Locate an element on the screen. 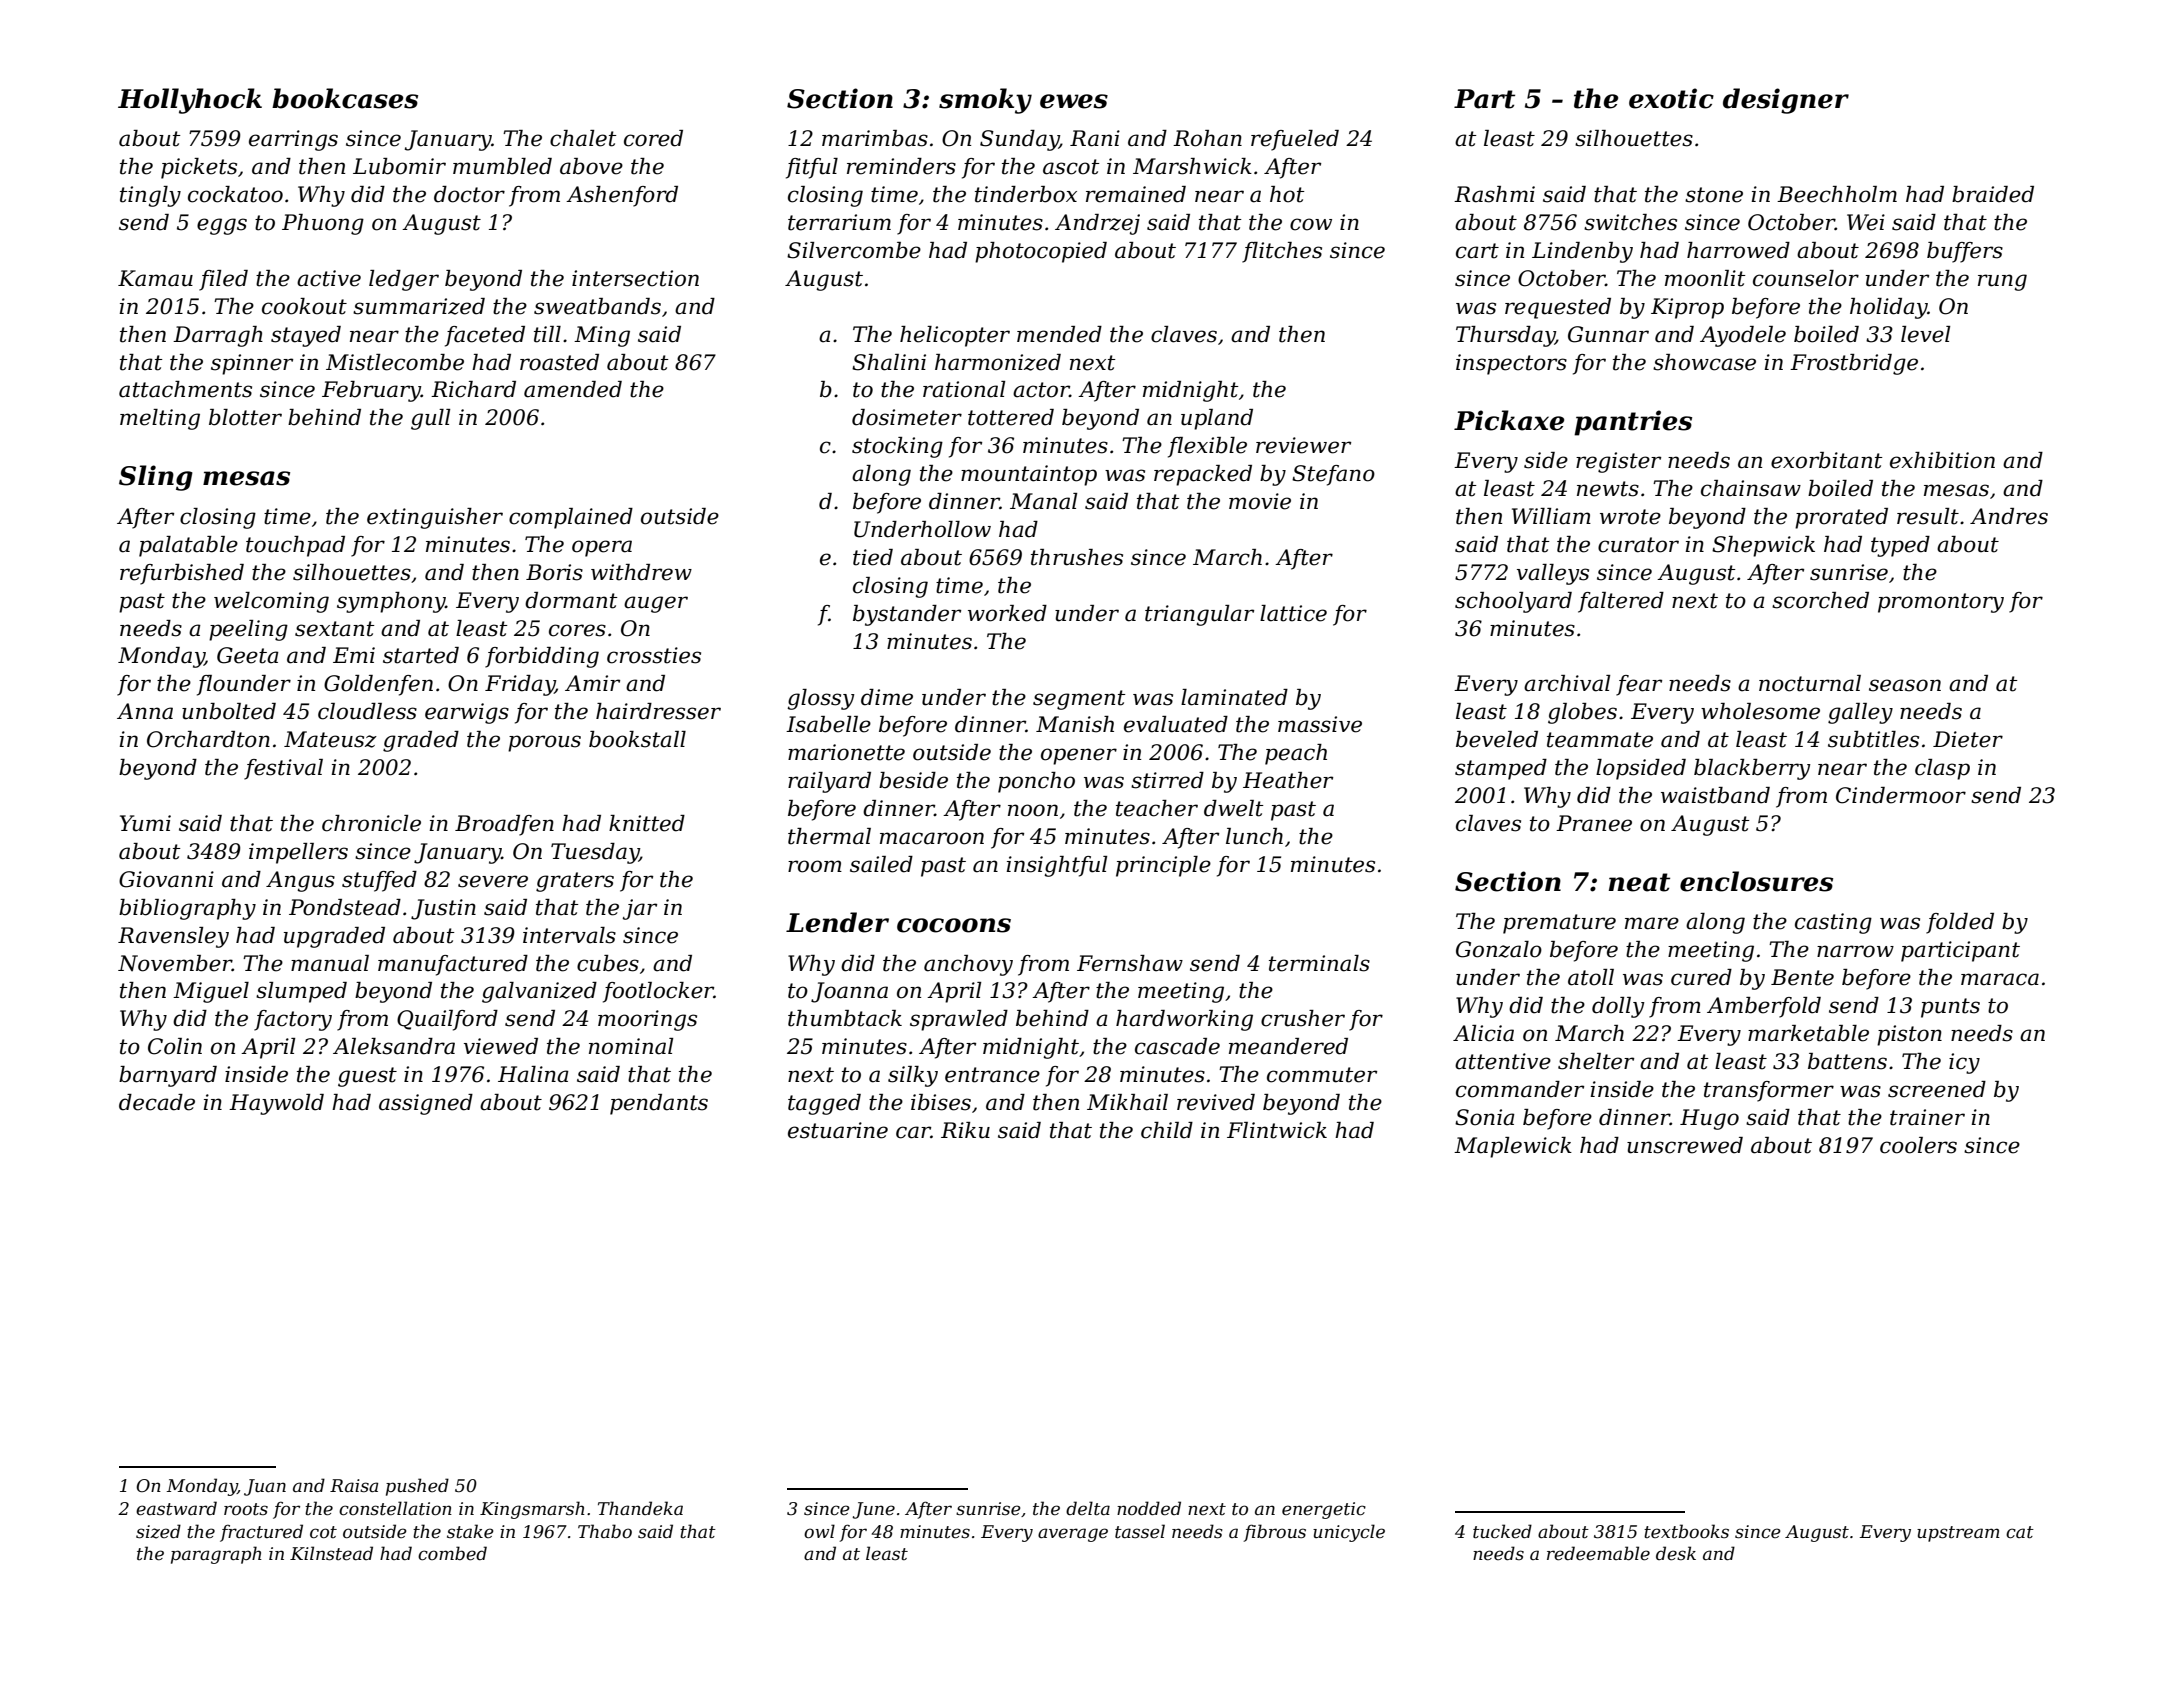 The height and width of the screenshot is (1683, 2178). Friday is located at coordinates (520, 685).
